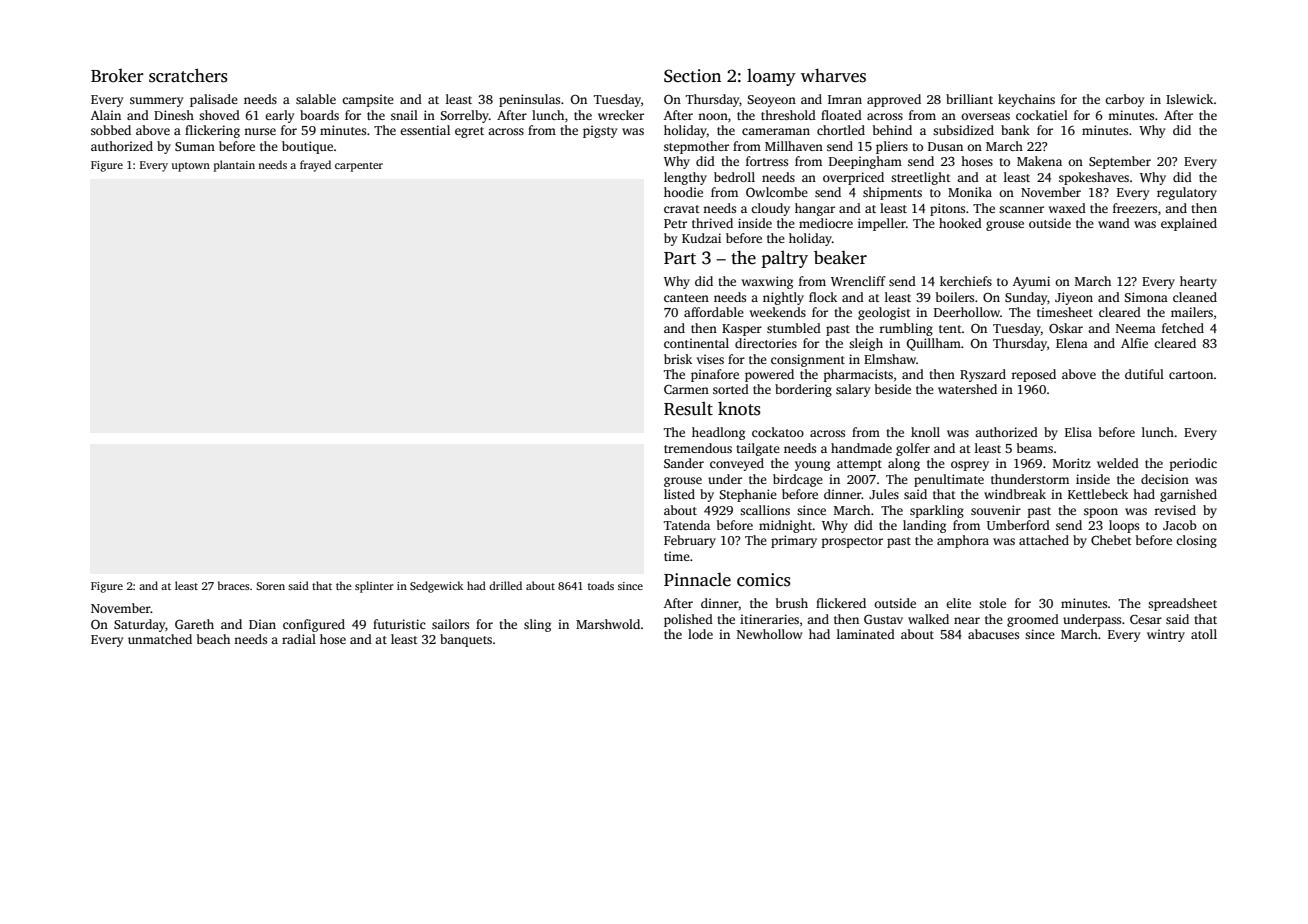 The image size is (1308, 924). I want to click on Newhollow, so click(769, 634).
